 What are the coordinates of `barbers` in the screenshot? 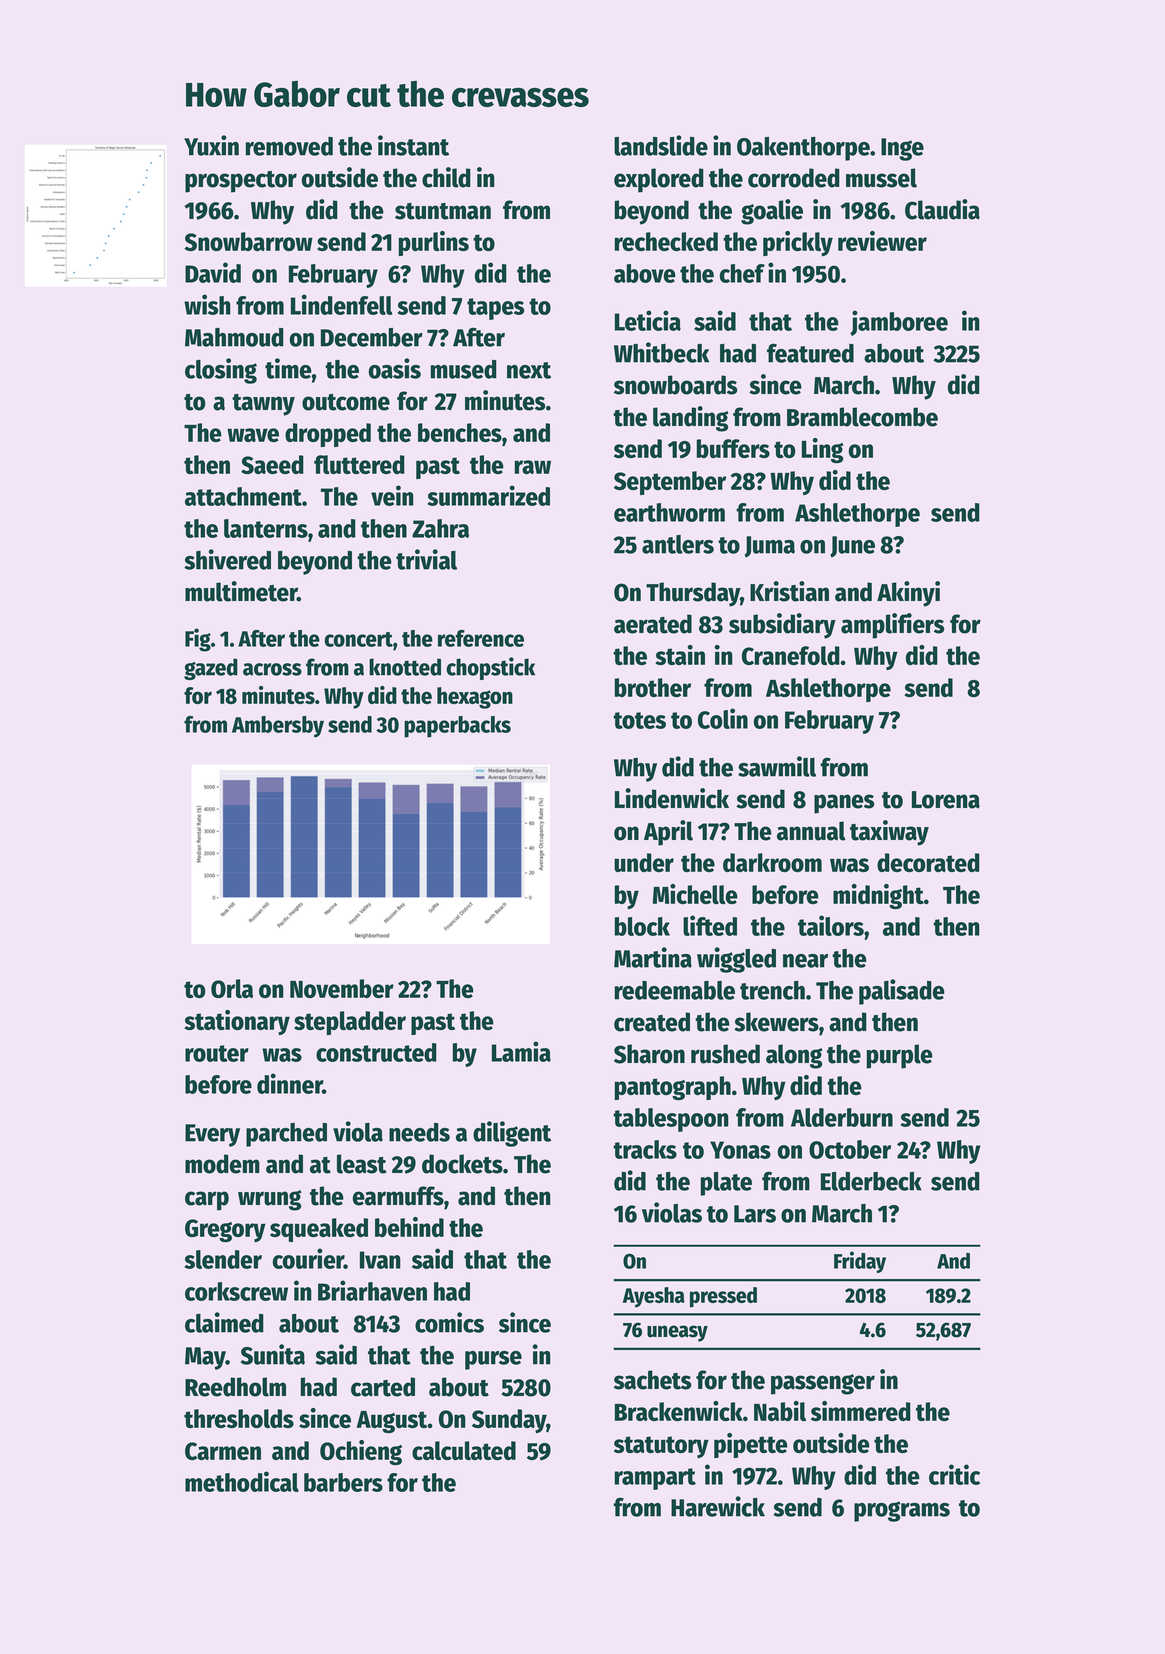 It's located at (343, 1482).
